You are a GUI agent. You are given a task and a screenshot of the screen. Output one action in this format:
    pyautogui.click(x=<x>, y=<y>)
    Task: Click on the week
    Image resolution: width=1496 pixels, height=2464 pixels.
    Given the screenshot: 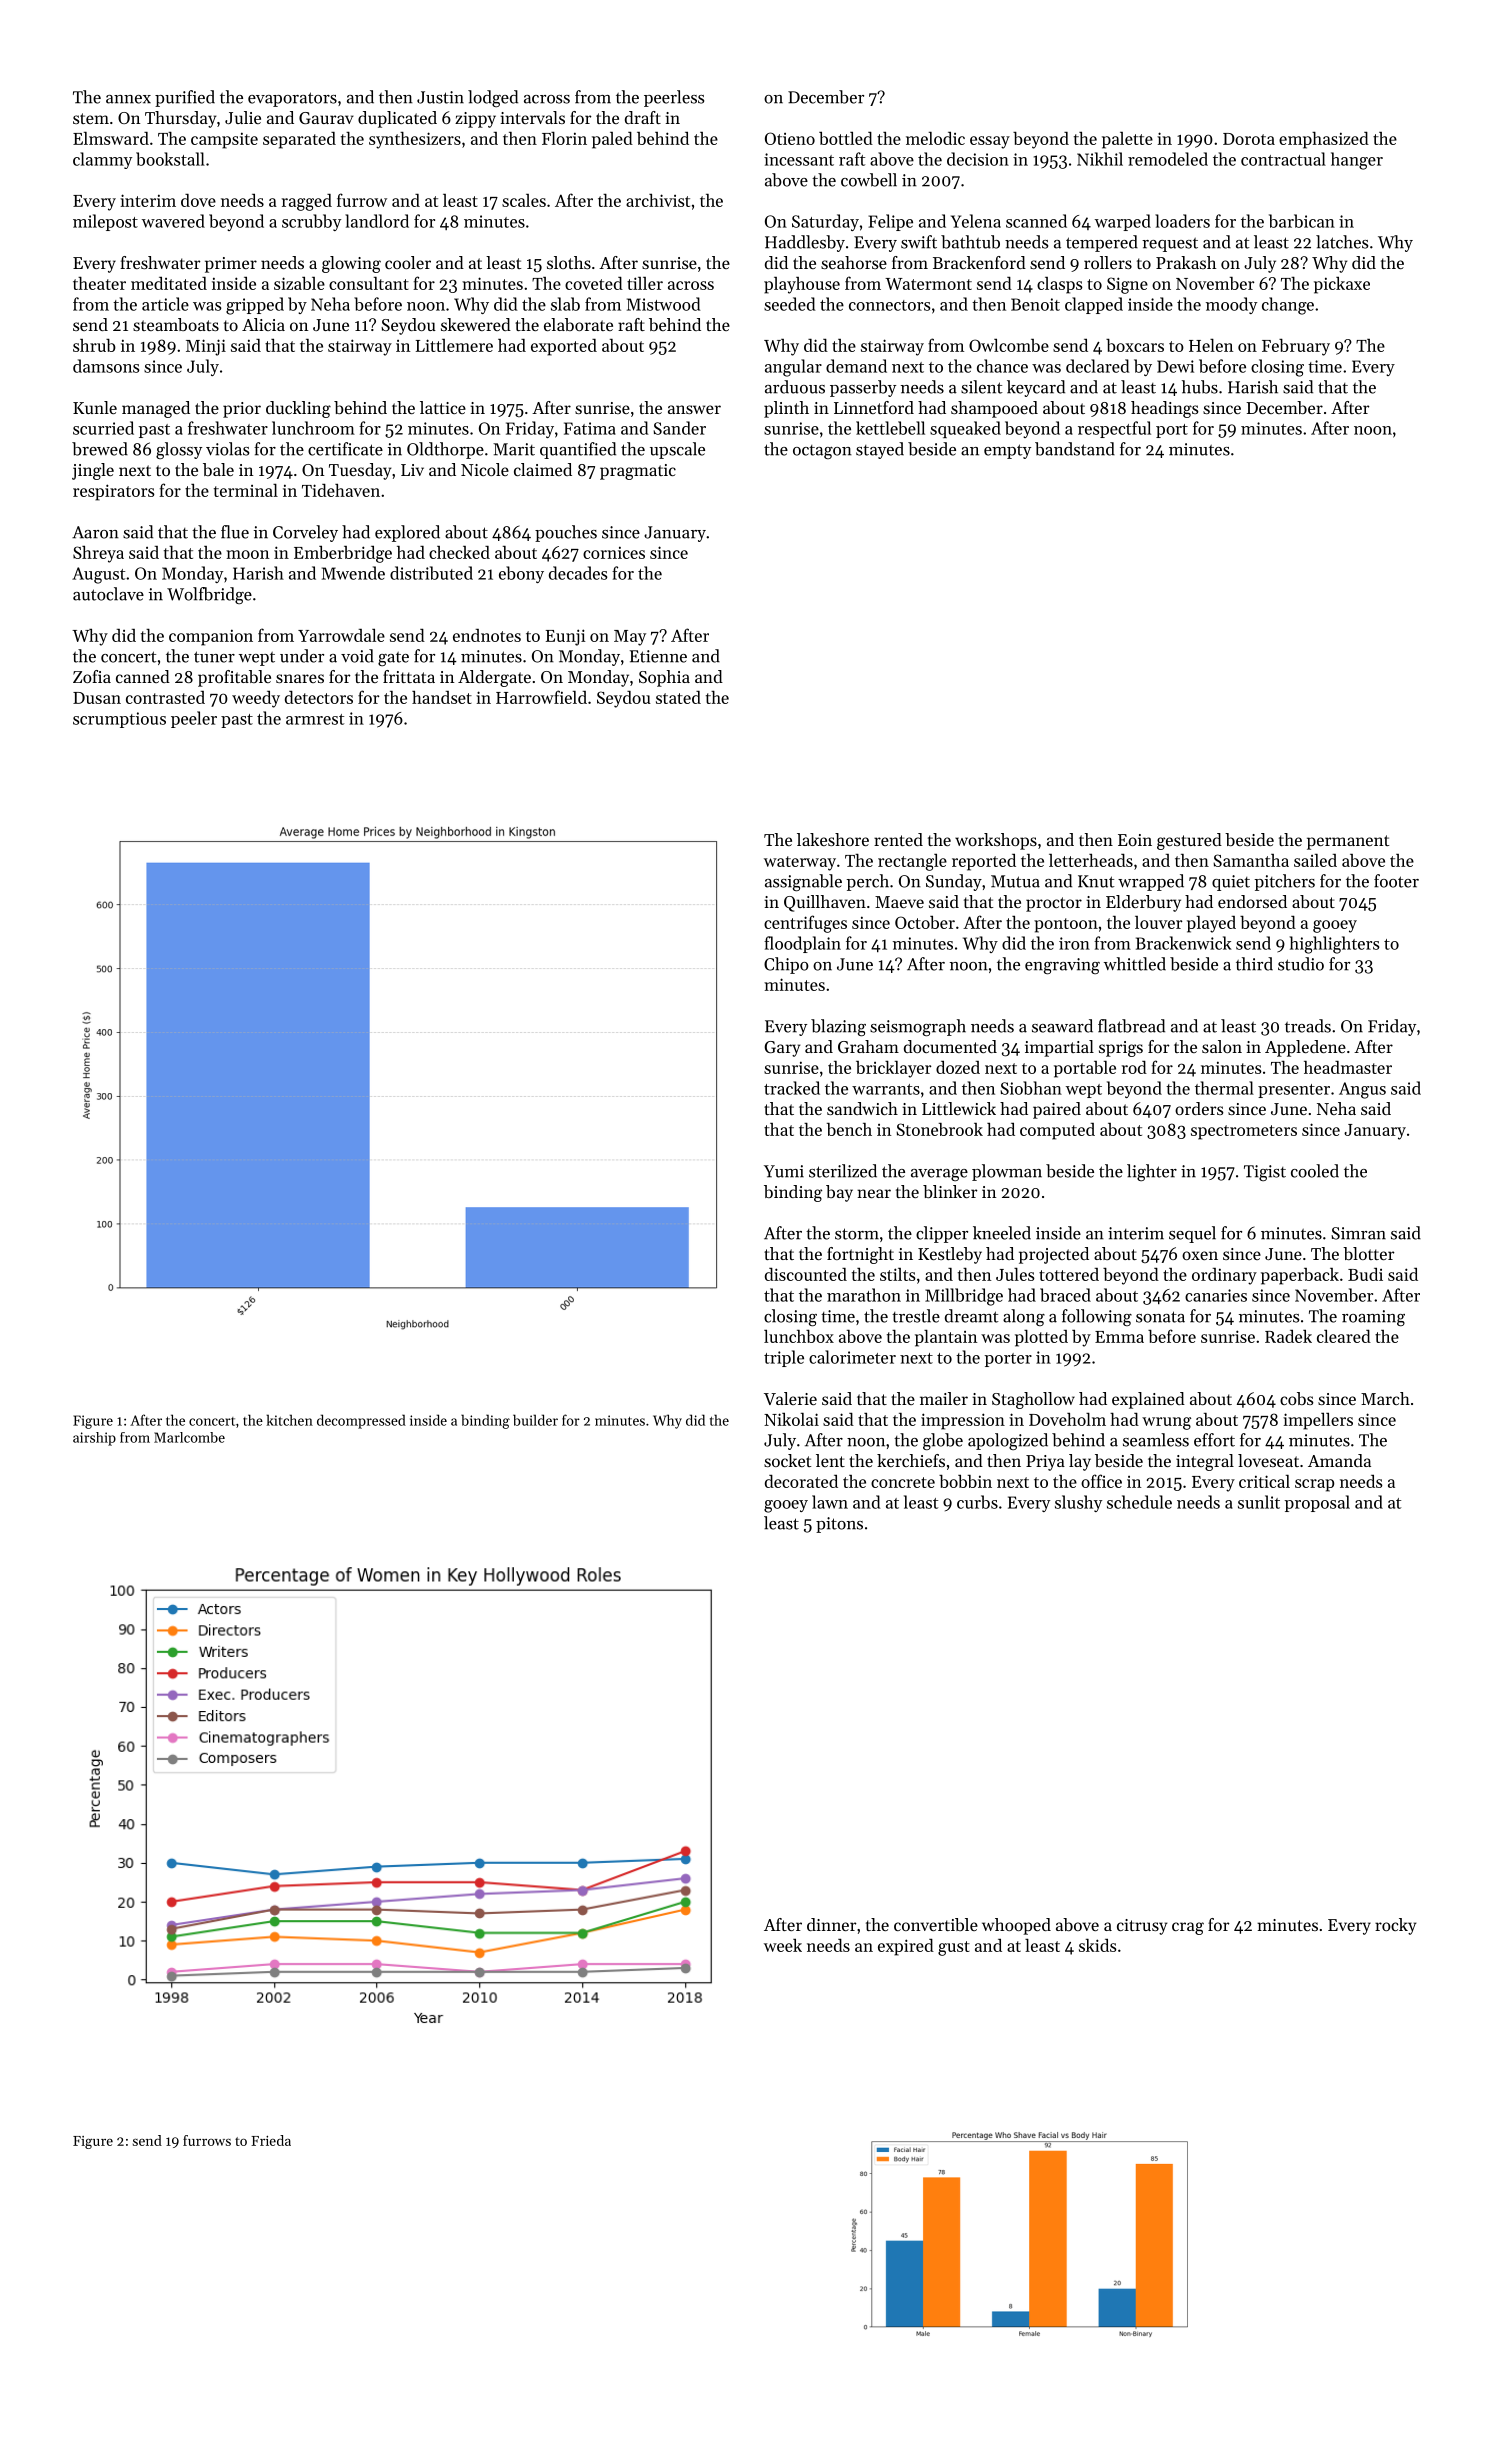 What is the action you would take?
    pyautogui.click(x=783, y=1945)
